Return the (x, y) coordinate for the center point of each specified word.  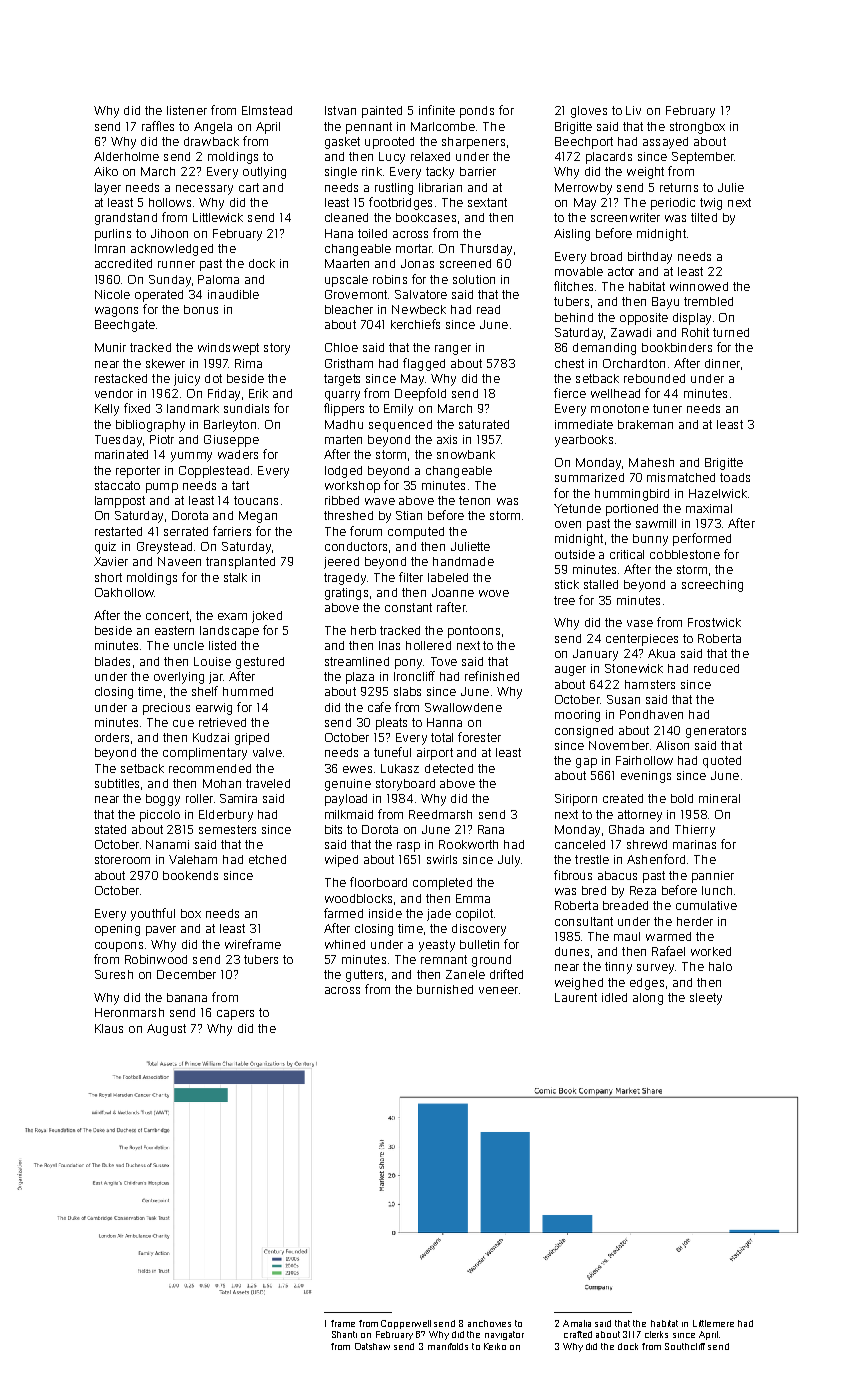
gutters (364, 976)
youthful (153, 914)
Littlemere (713, 1323)
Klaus (109, 1028)
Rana (491, 829)
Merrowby (583, 189)
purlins (113, 235)
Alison (672, 745)
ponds (477, 112)
